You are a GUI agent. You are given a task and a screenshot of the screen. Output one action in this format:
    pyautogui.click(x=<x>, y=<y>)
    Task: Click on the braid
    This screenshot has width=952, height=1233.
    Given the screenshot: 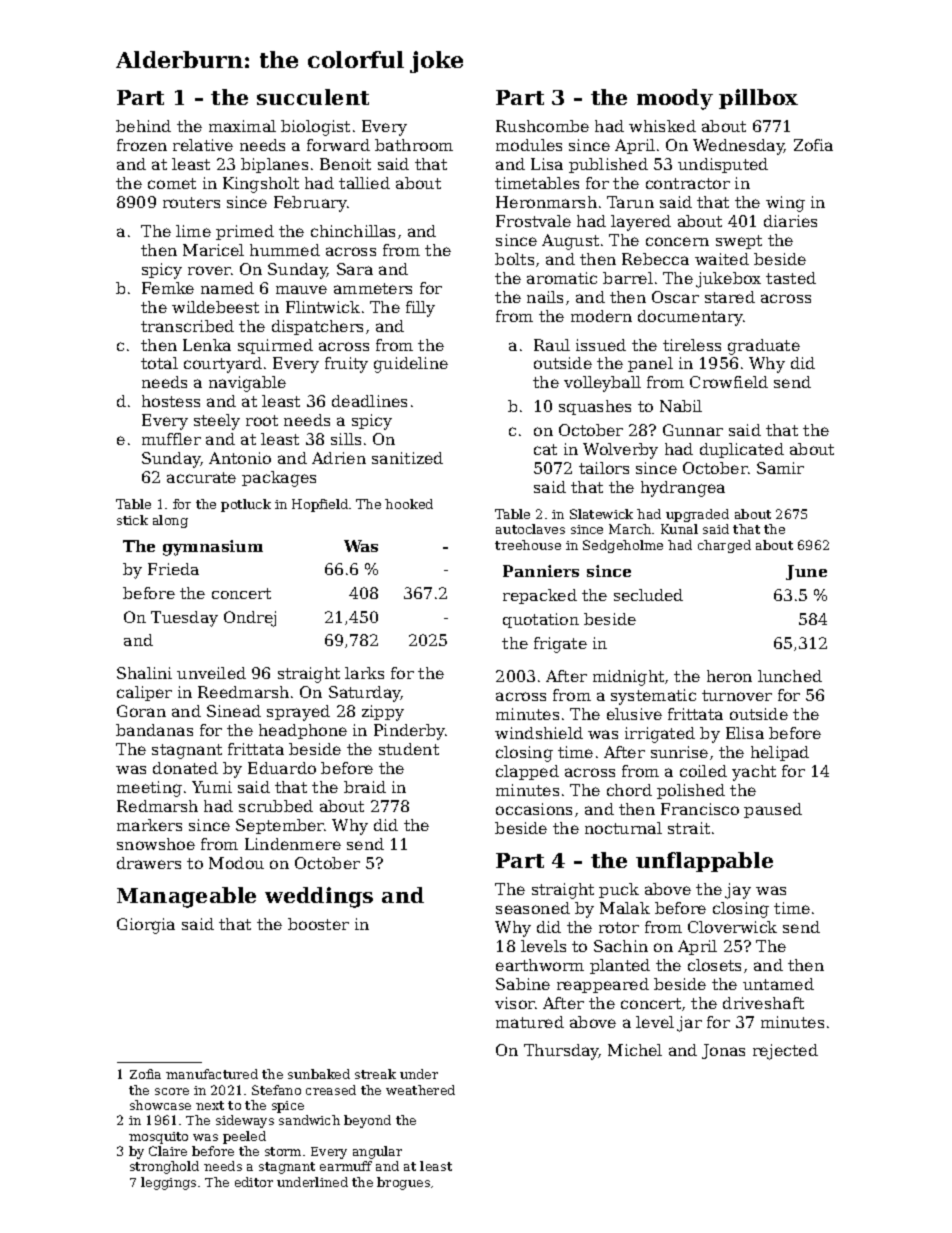 What is the action you would take?
    pyautogui.click(x=365, y=787)
